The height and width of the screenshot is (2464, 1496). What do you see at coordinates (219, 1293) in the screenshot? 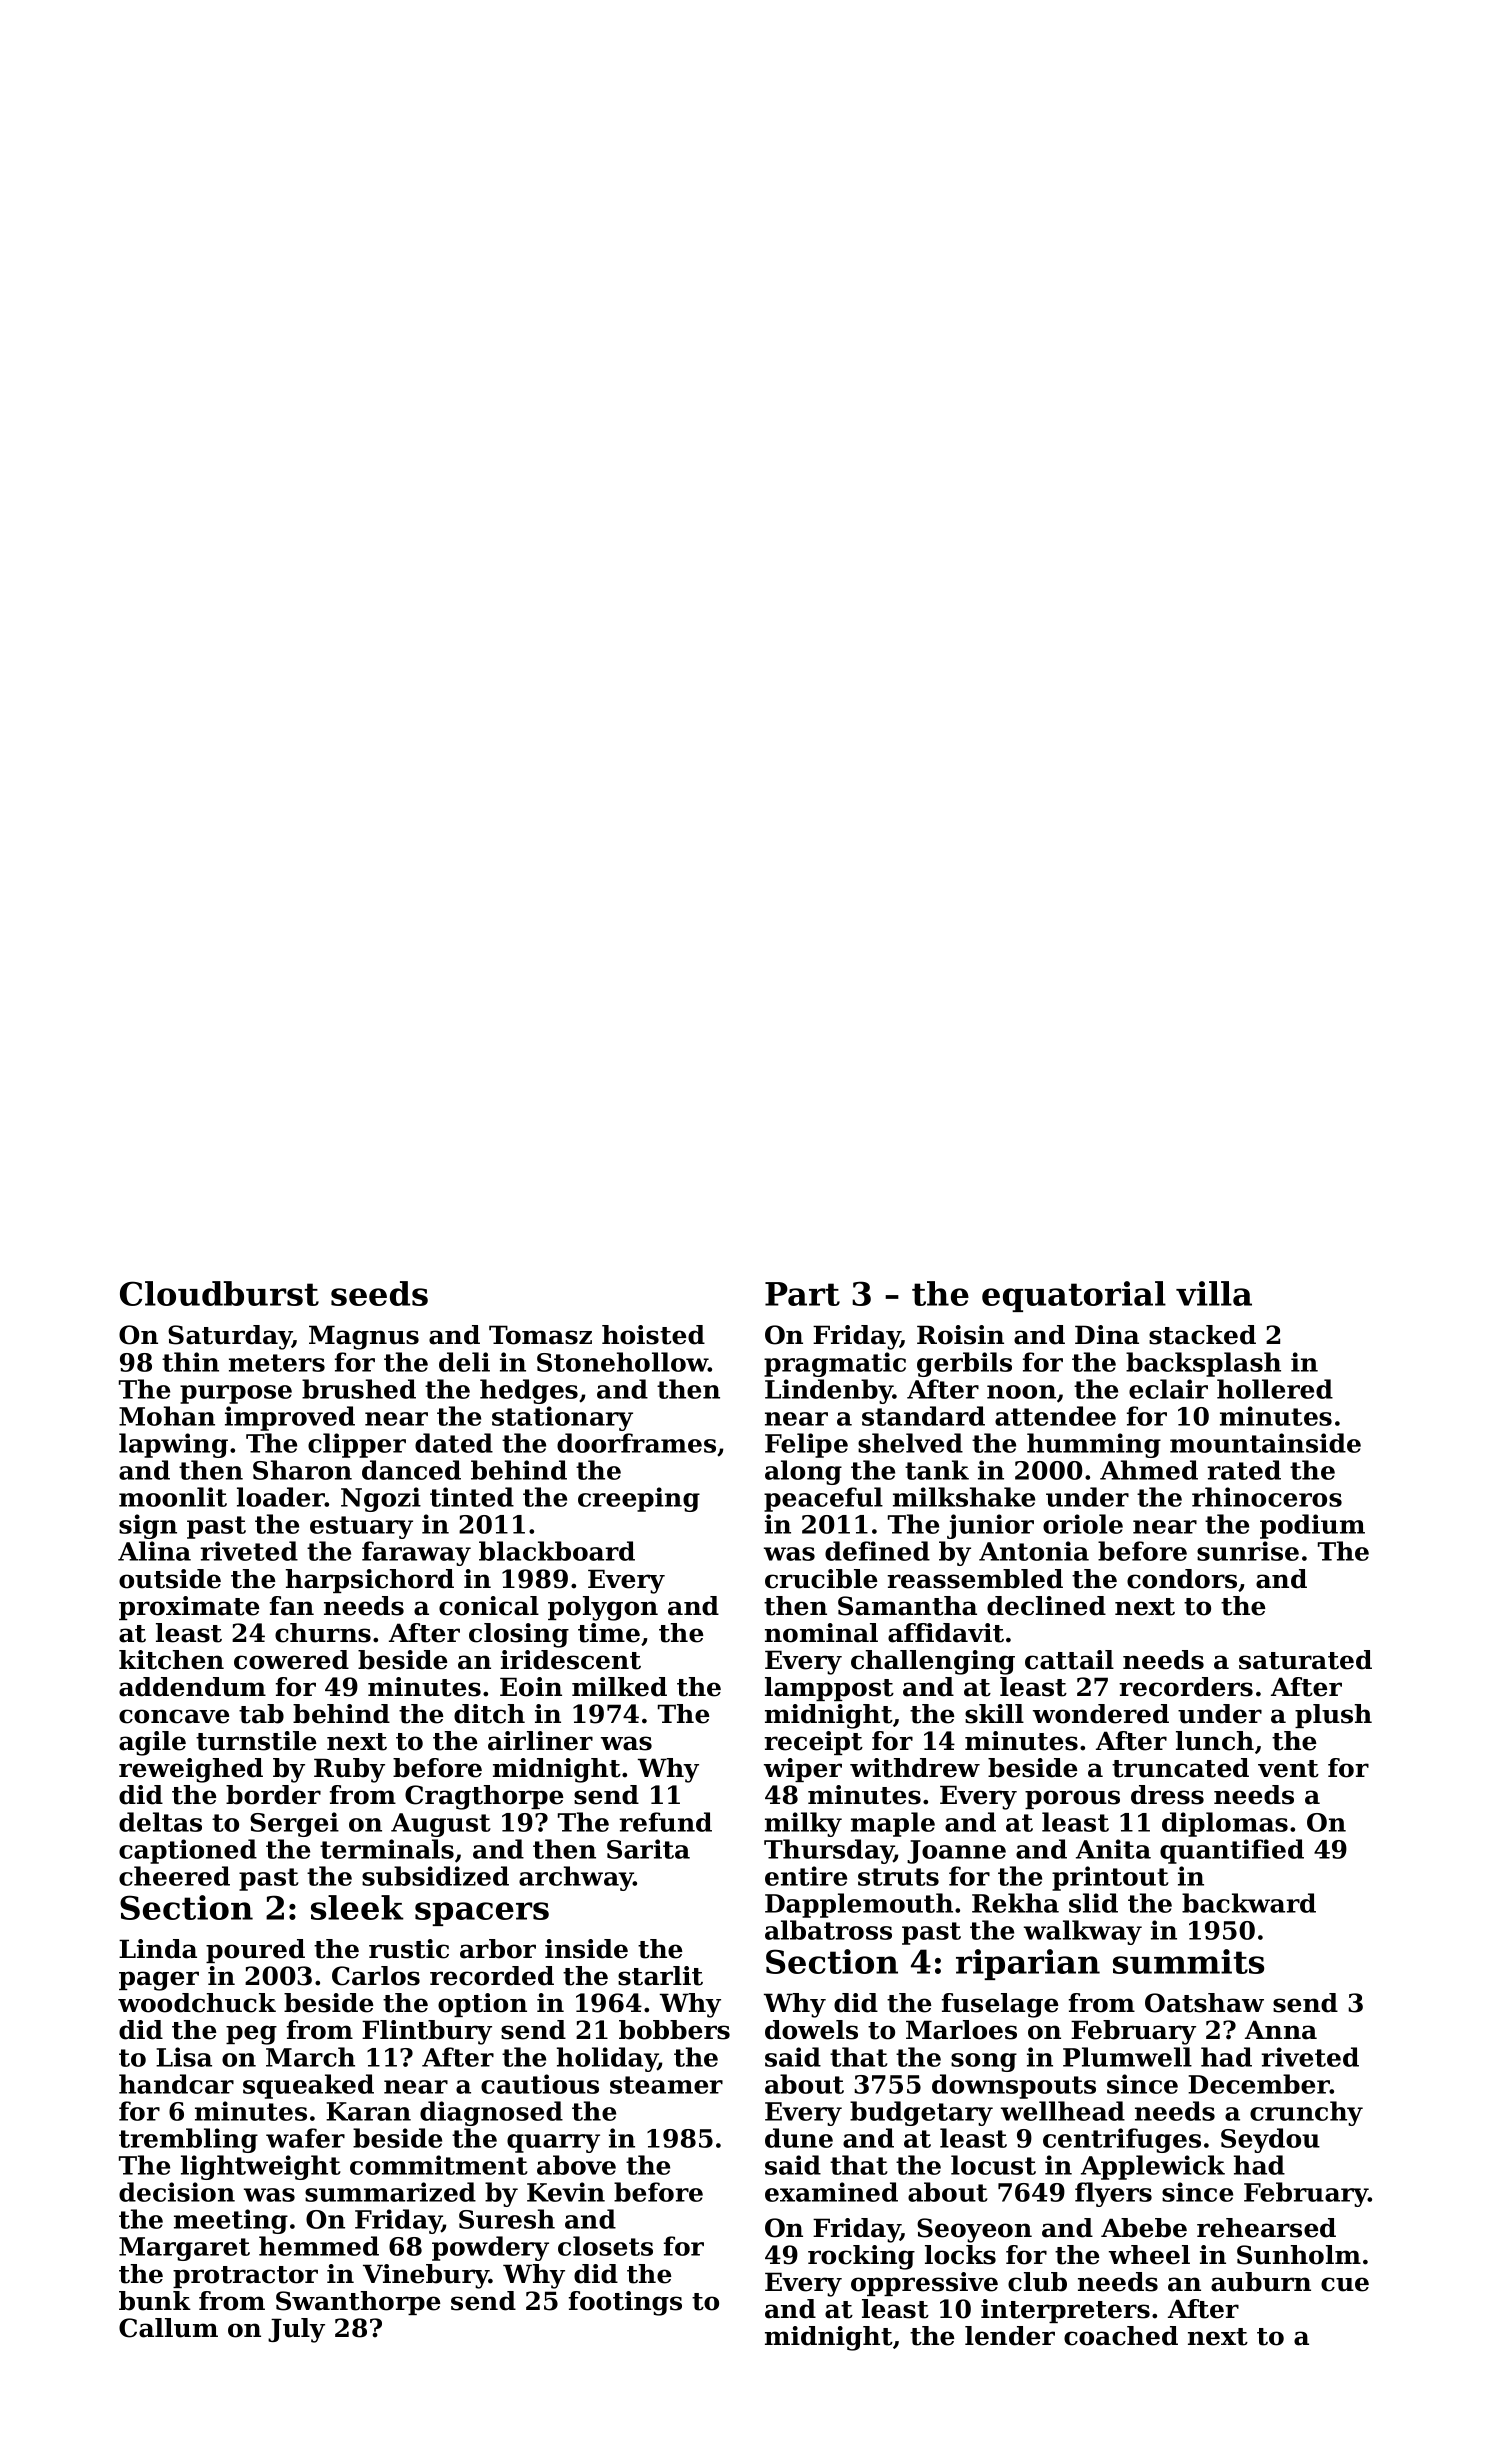
I see `Cloudburst` at bounding box center [219, 1293].
